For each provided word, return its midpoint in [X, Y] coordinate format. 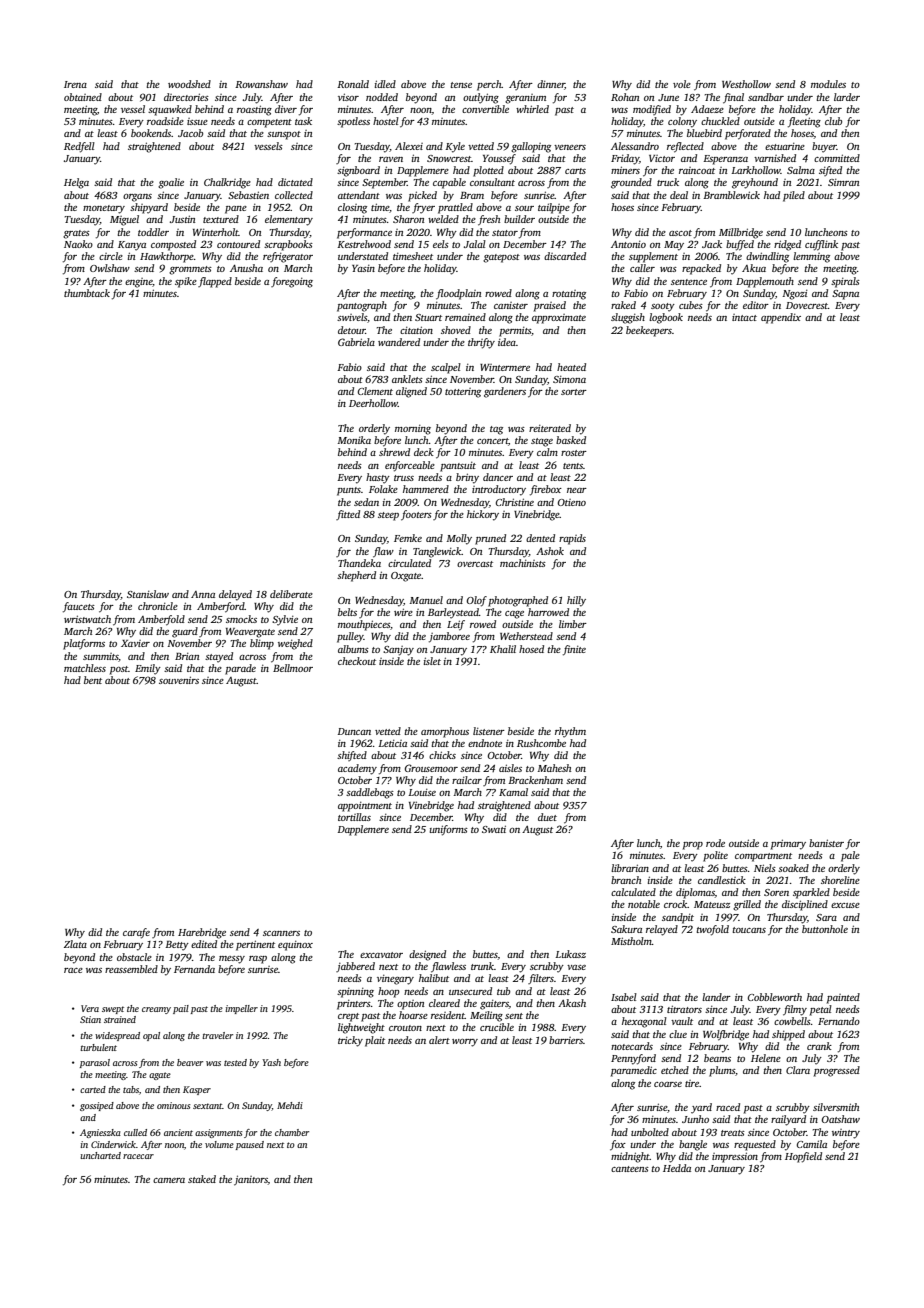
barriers [566, 1040]
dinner [551, 85]
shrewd [394, 452]
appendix [781, 318]
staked [202, 1179]
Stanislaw [148, 594]
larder [847, 97]
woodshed [189, 84]
